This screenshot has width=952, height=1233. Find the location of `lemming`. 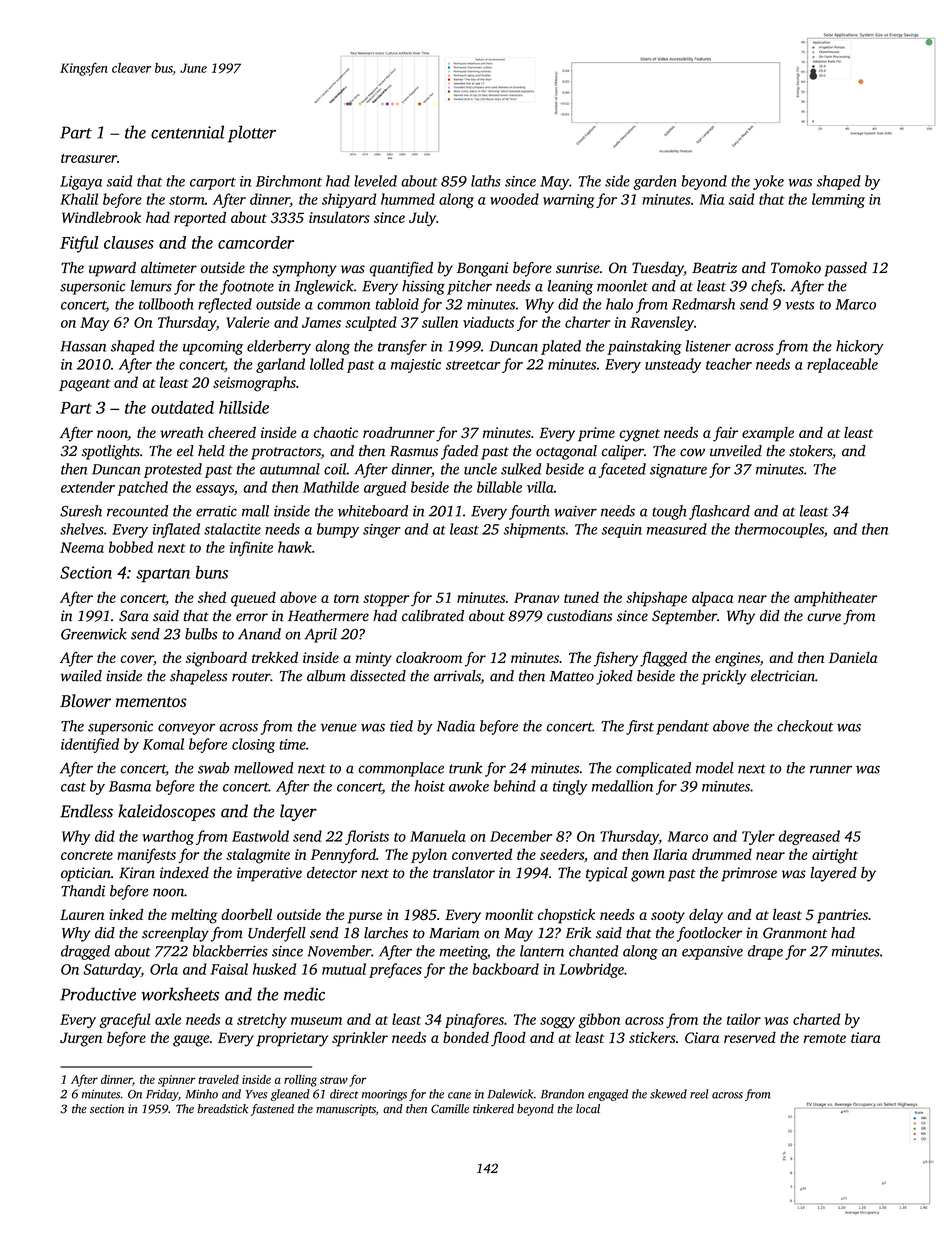

lemming is located at coordinates (838, 200).
